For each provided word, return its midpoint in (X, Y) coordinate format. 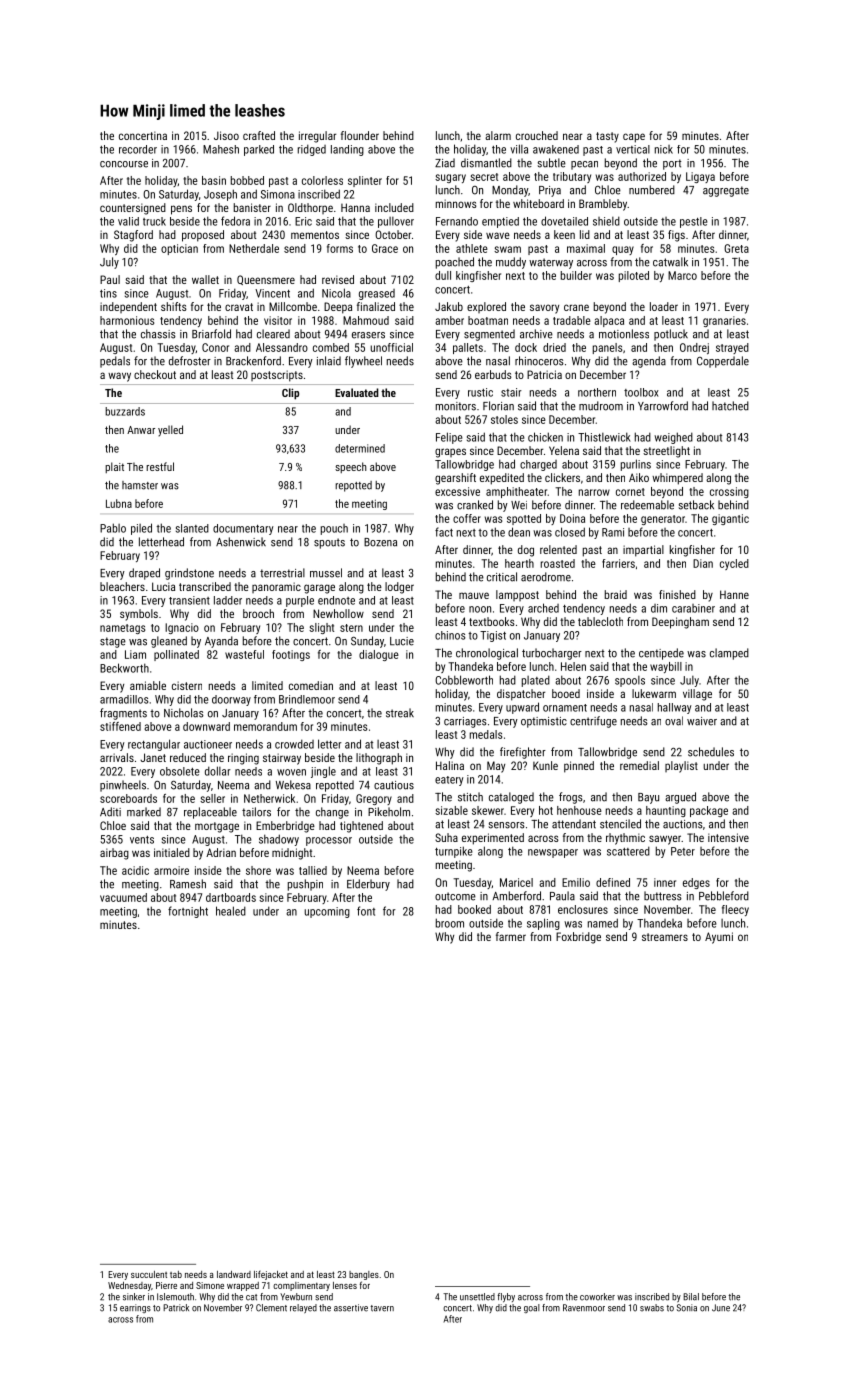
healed (231, 911)
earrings (135, 1308)
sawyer (665, 840)
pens (181, 210)
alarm (498, 135)
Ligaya (700, 177)
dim (659, 608)
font (366, 911)
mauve (474, 595)
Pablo (113, 528)
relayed (303, 1308)
